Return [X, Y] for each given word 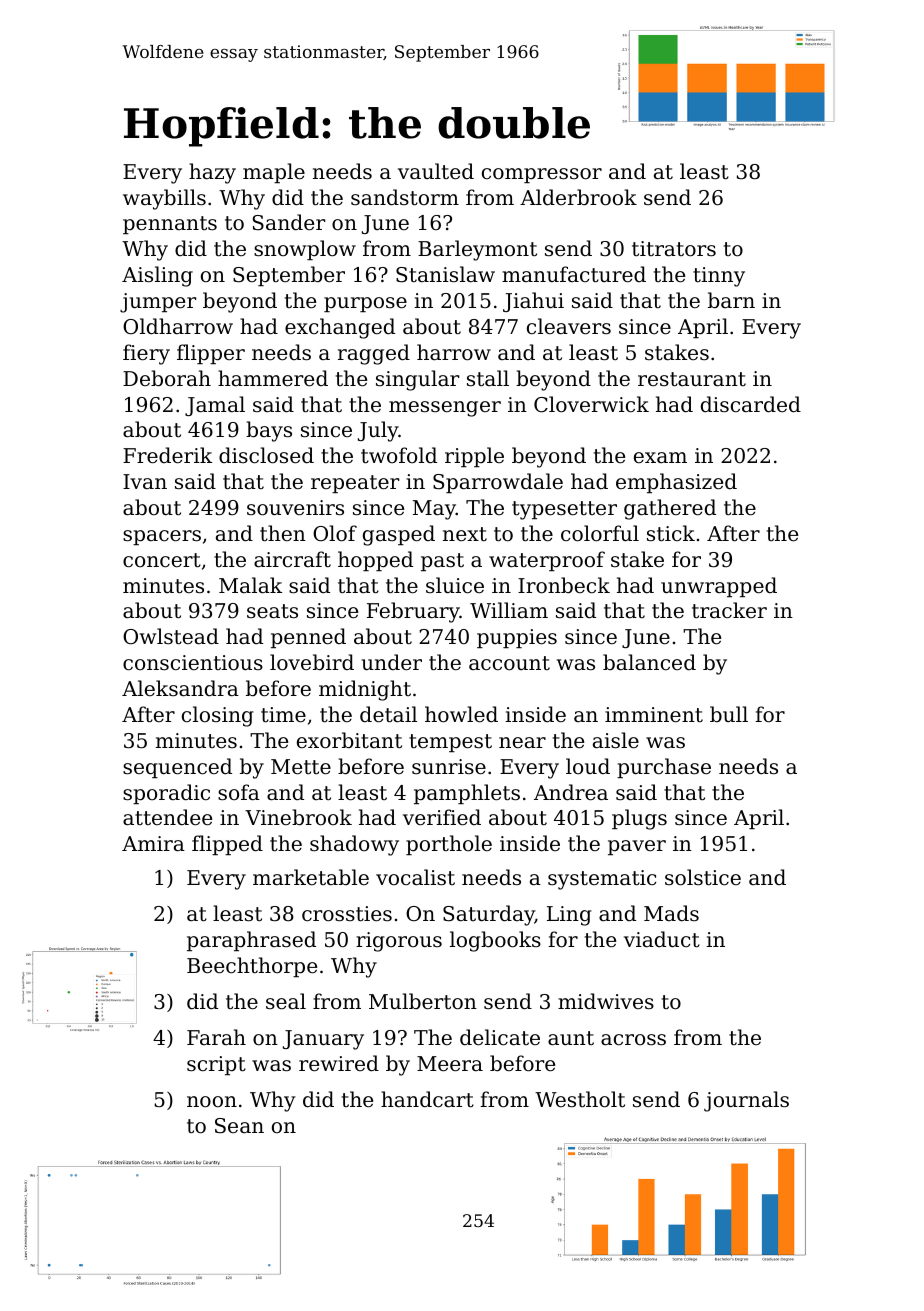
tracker [729, 610]
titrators [674, 249]
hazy [212, 173]
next [465, 534]
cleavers [569, 326]
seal [286, 1001]
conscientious [193, 663]
